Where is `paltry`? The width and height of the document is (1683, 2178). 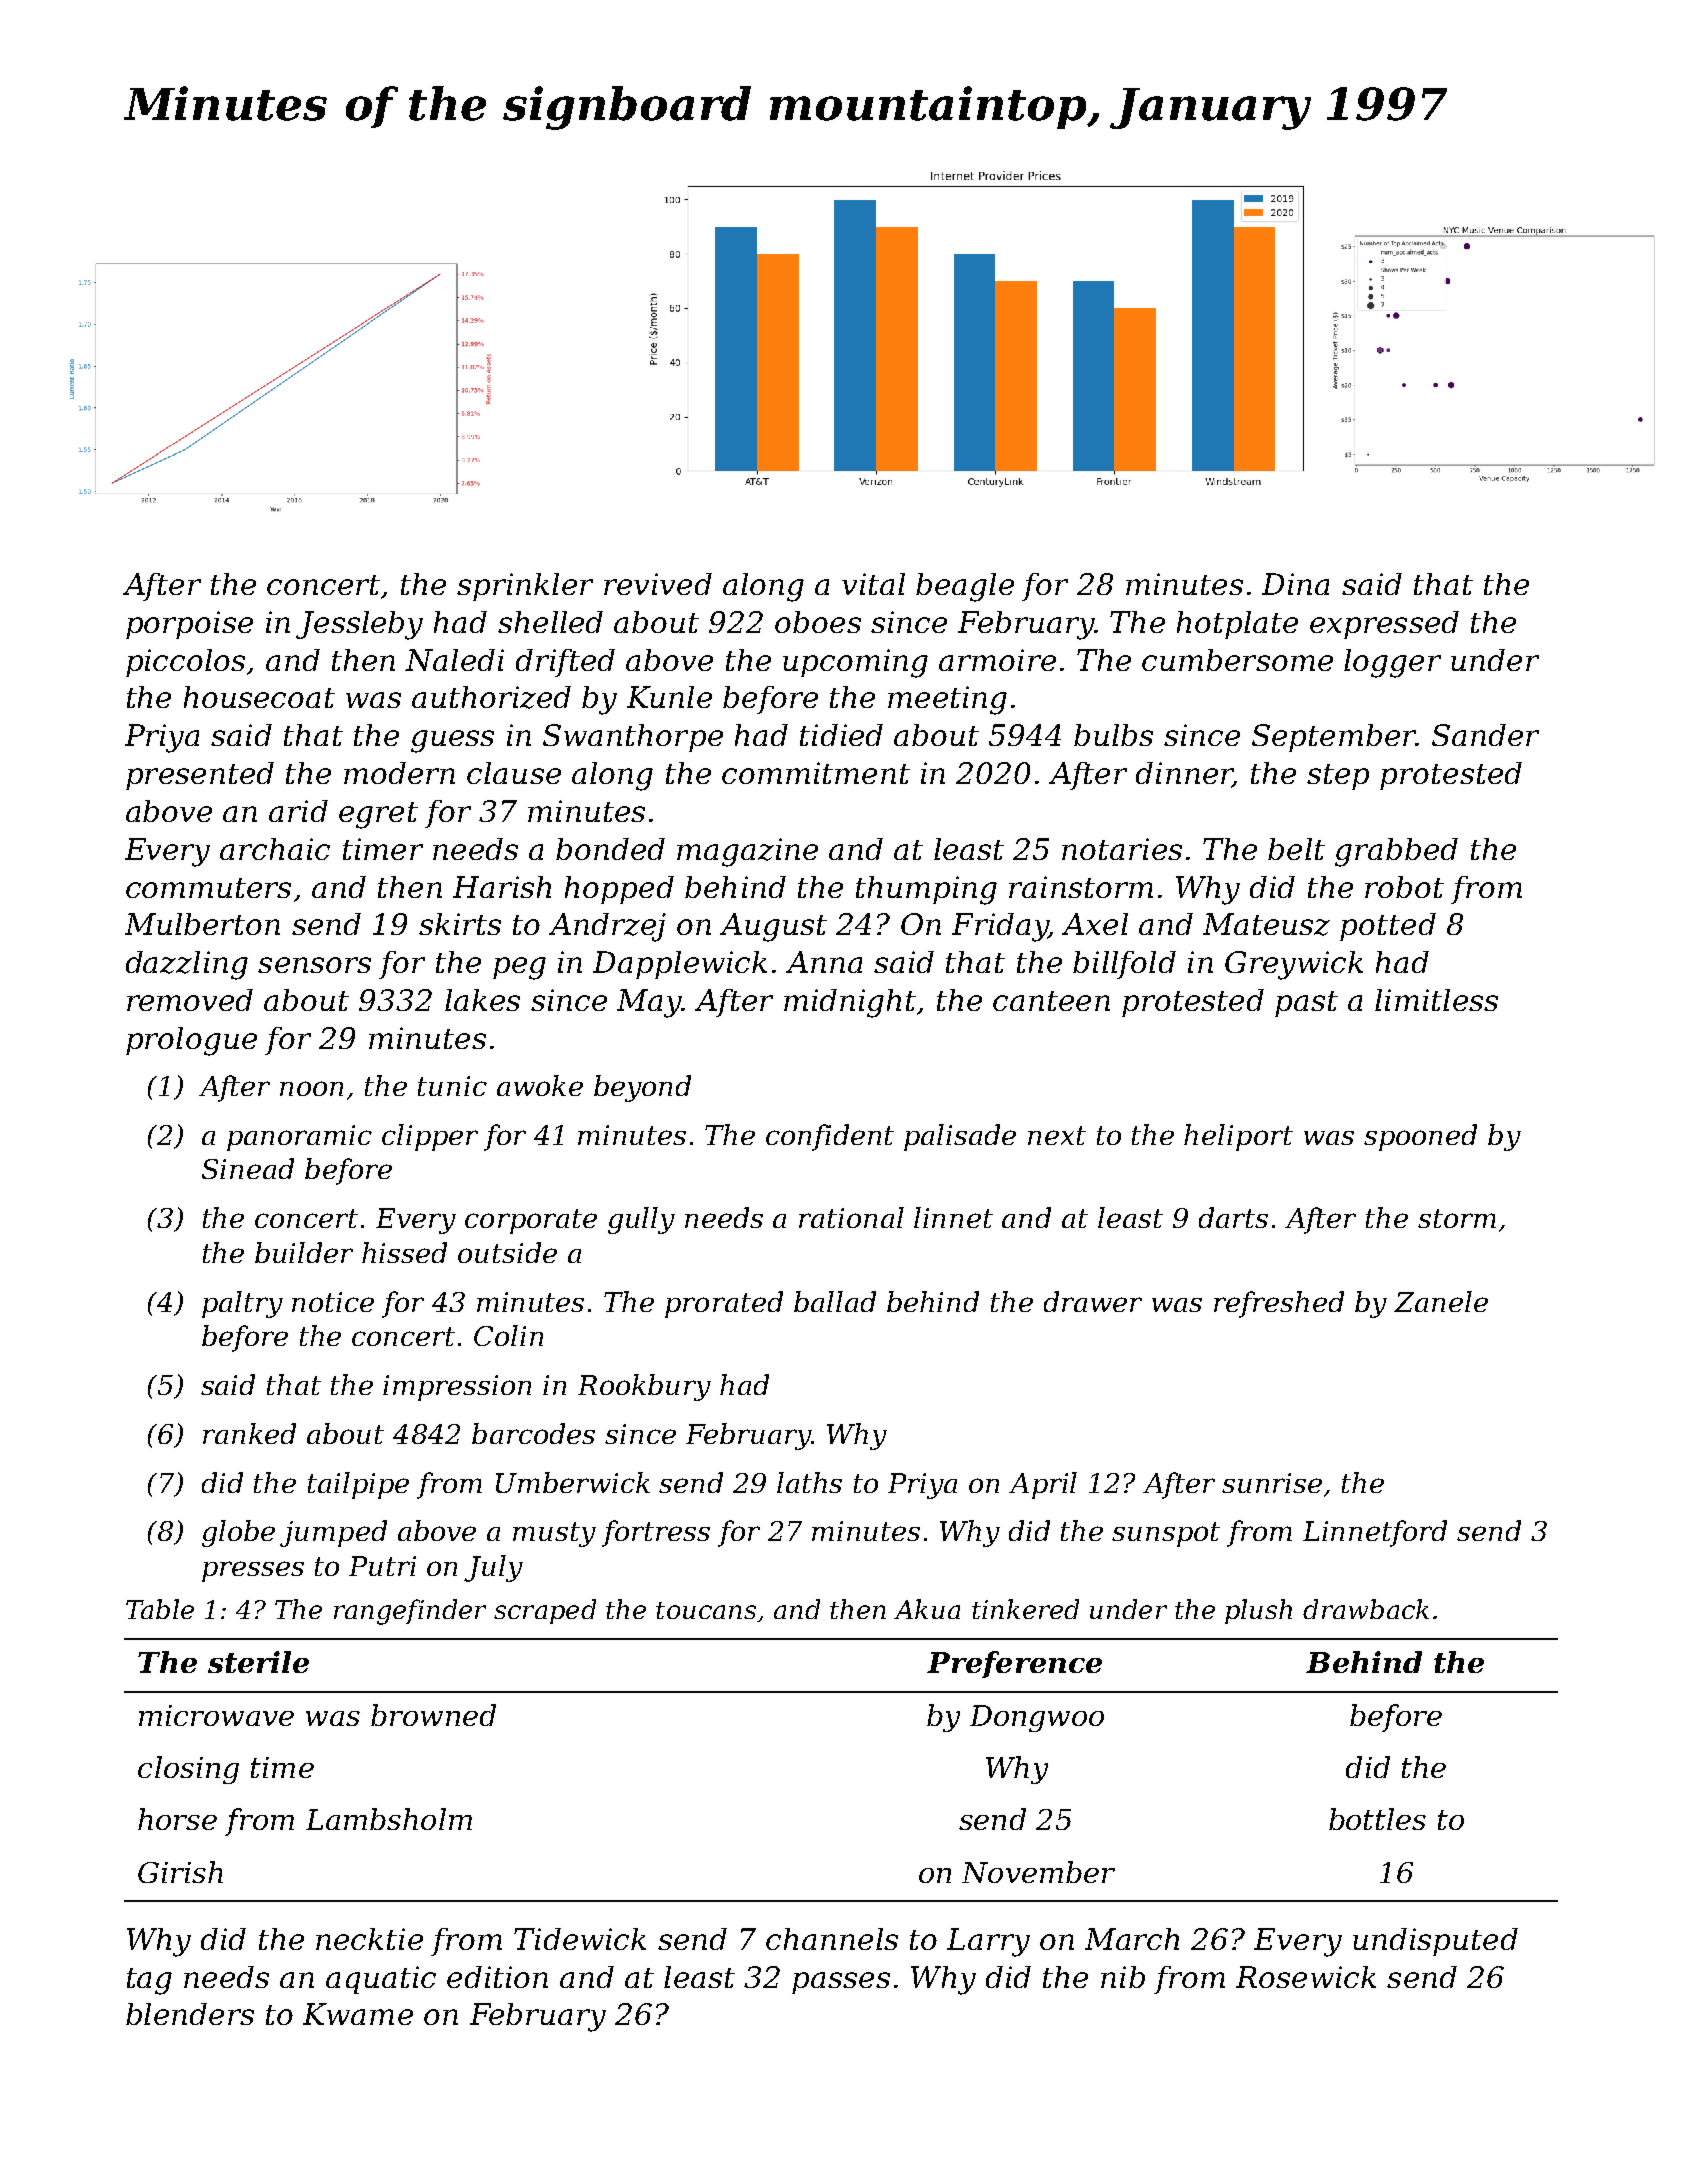 paltry is located at coordinates (242, 1304).
